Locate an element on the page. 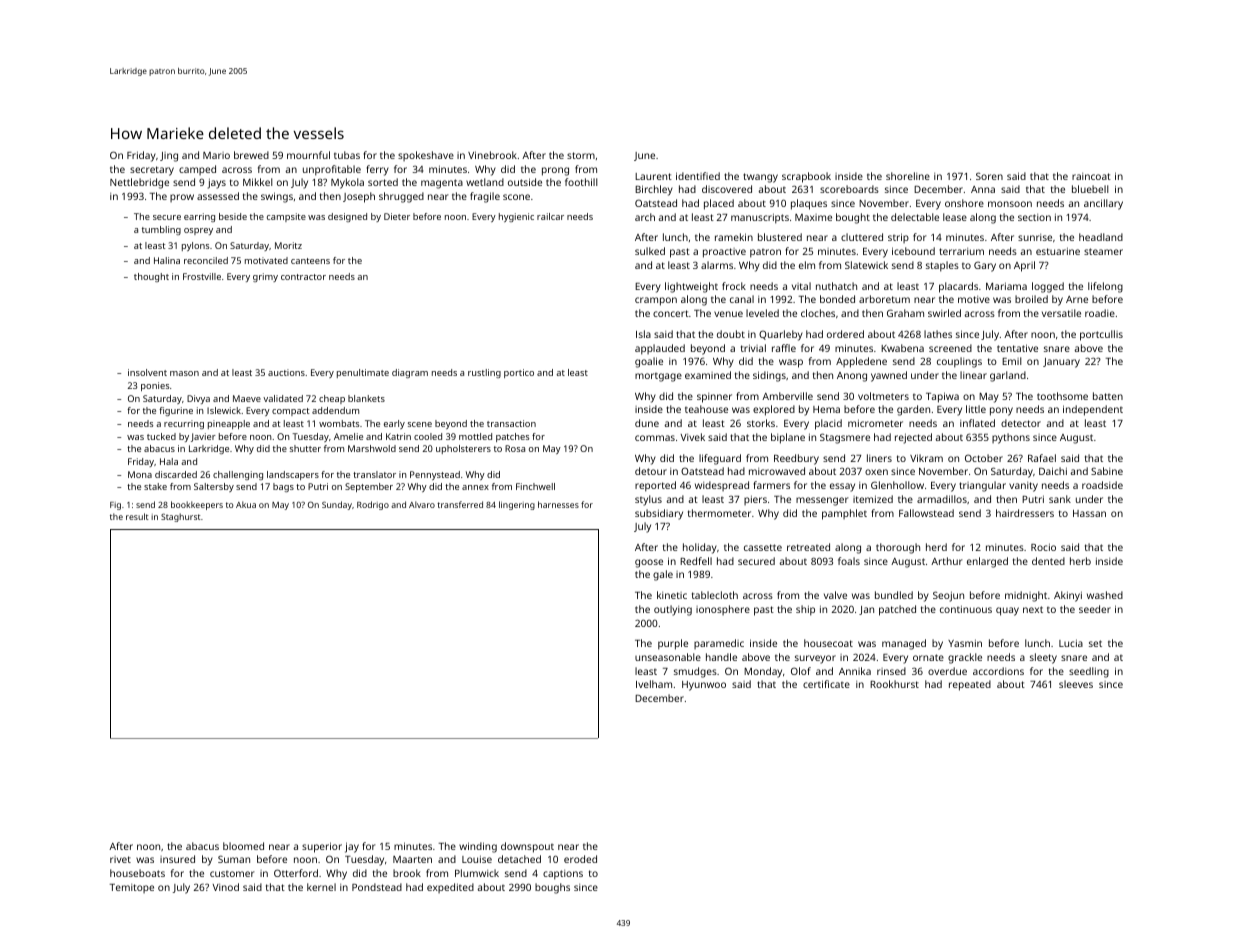  oxen is located at coordinates (876, 472).
